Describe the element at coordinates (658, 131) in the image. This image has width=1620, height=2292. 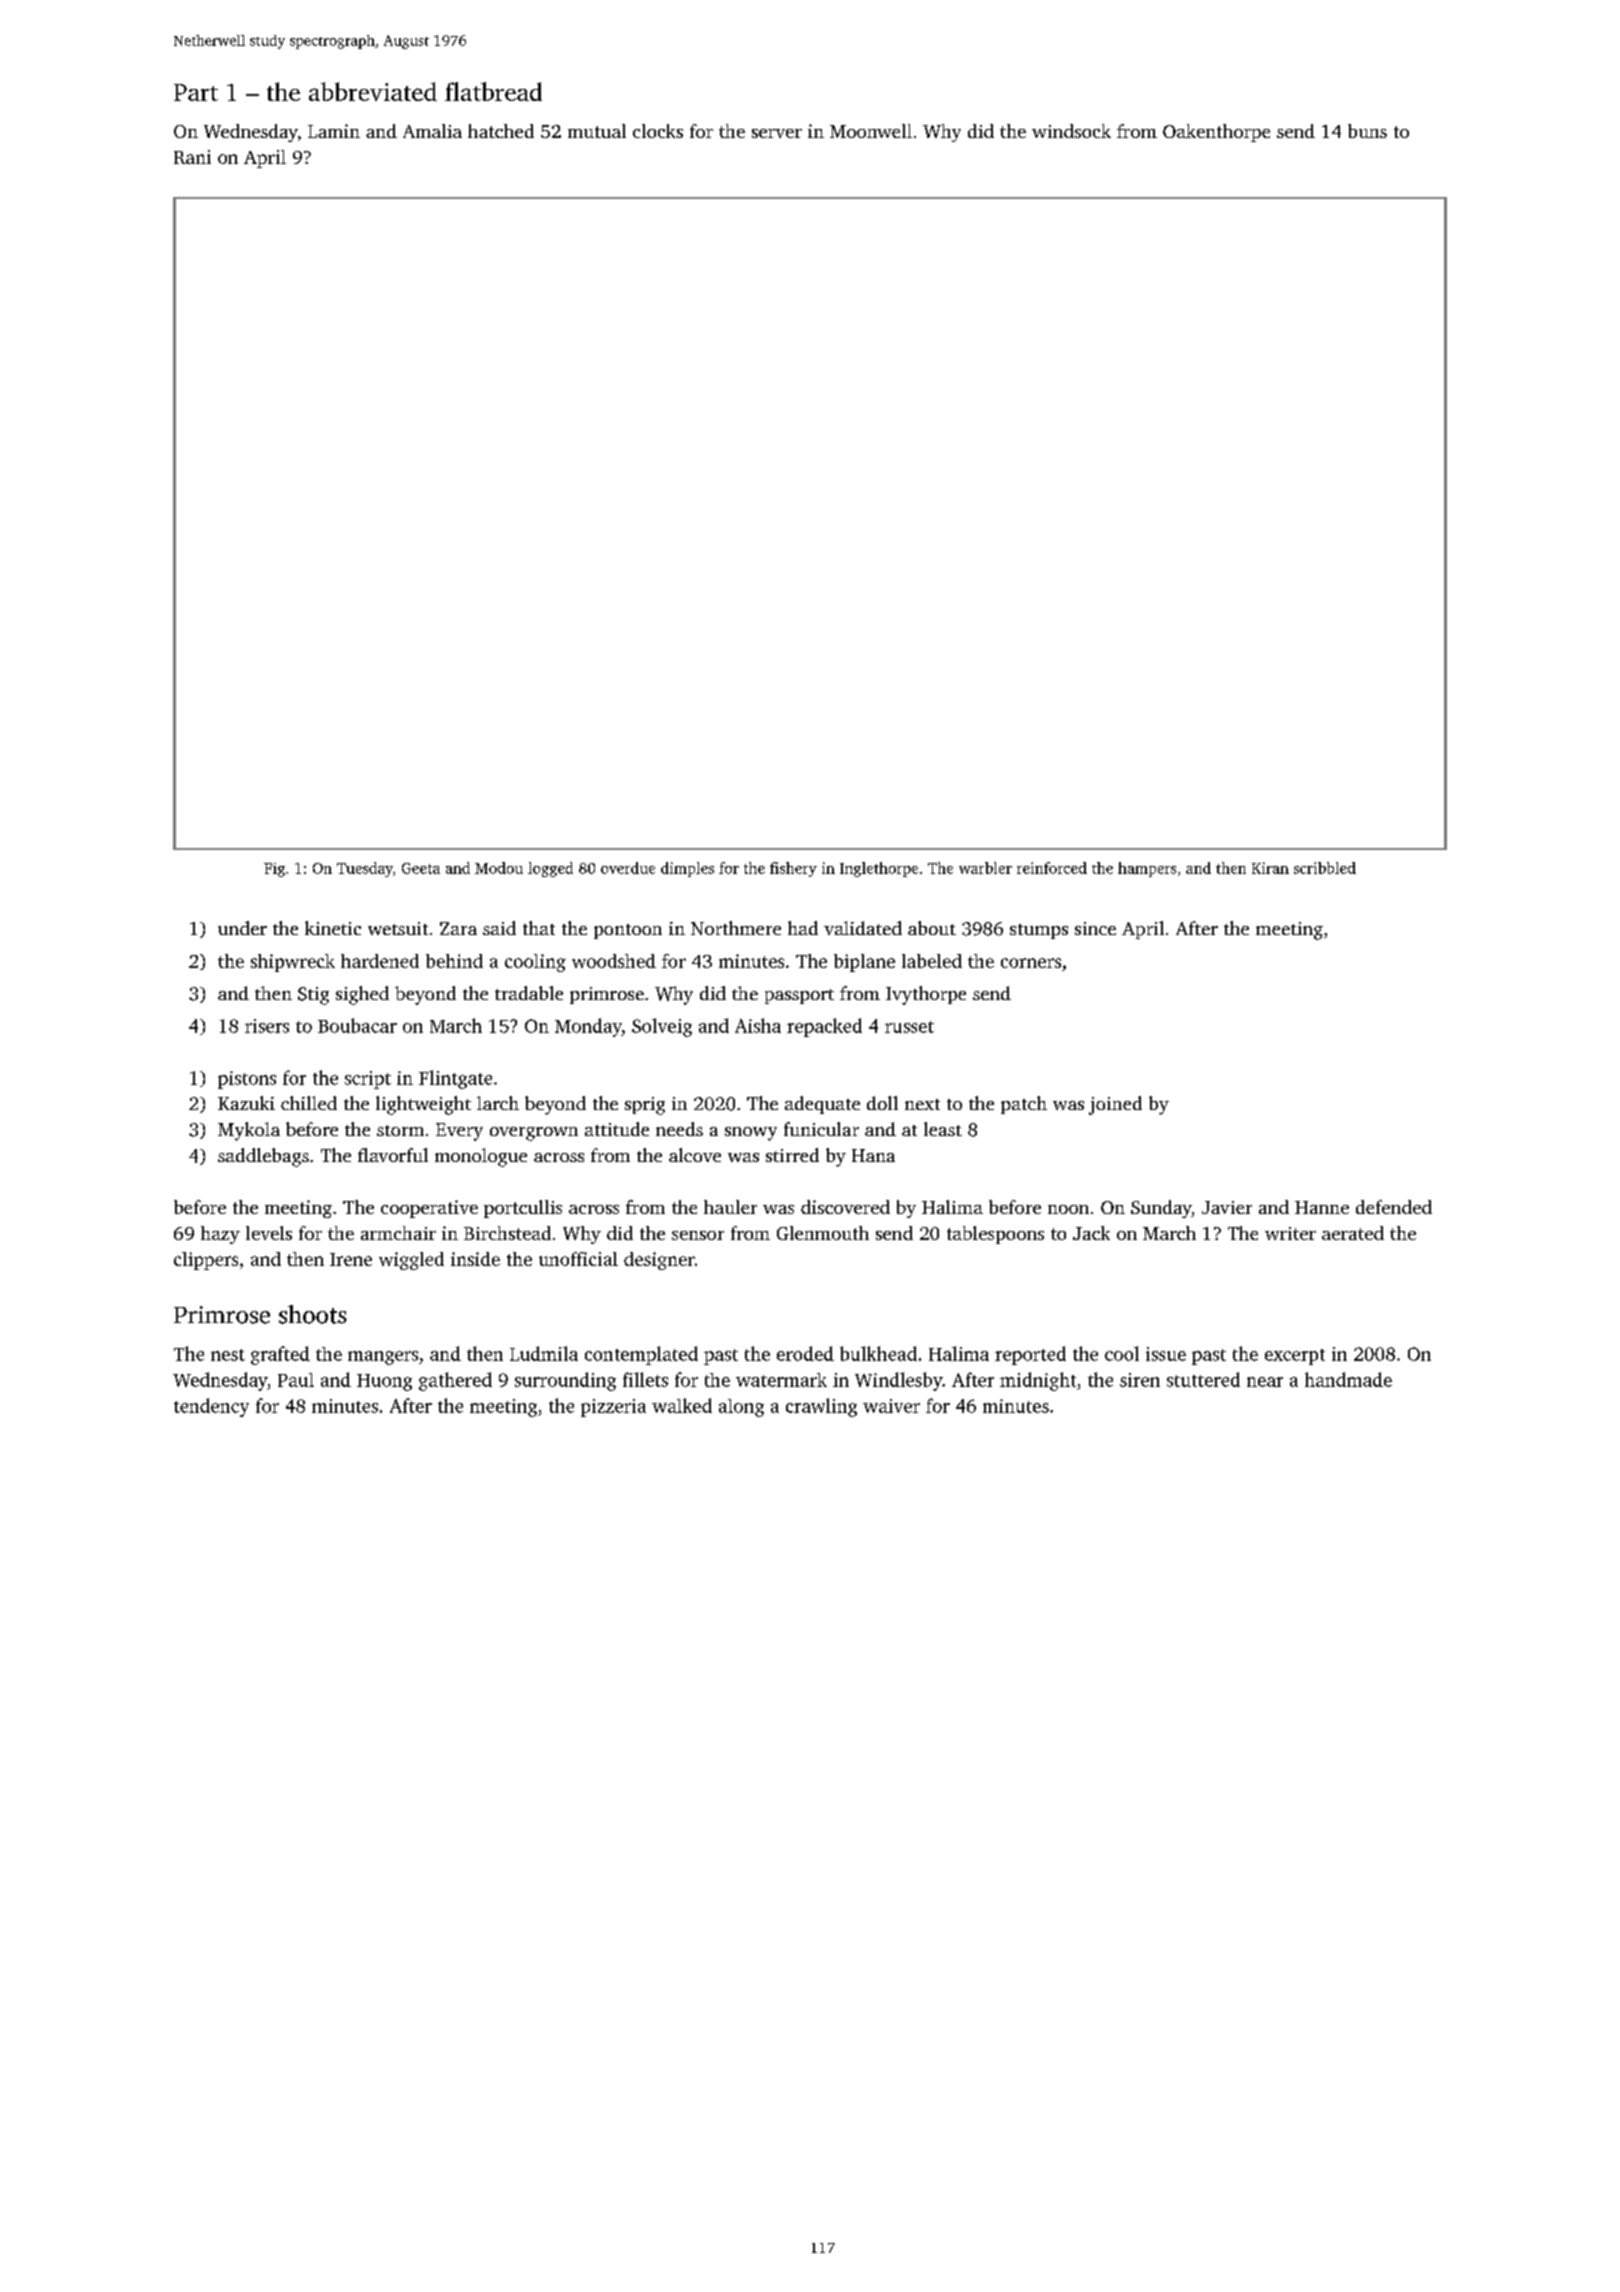
I see `clocks` at that location.
